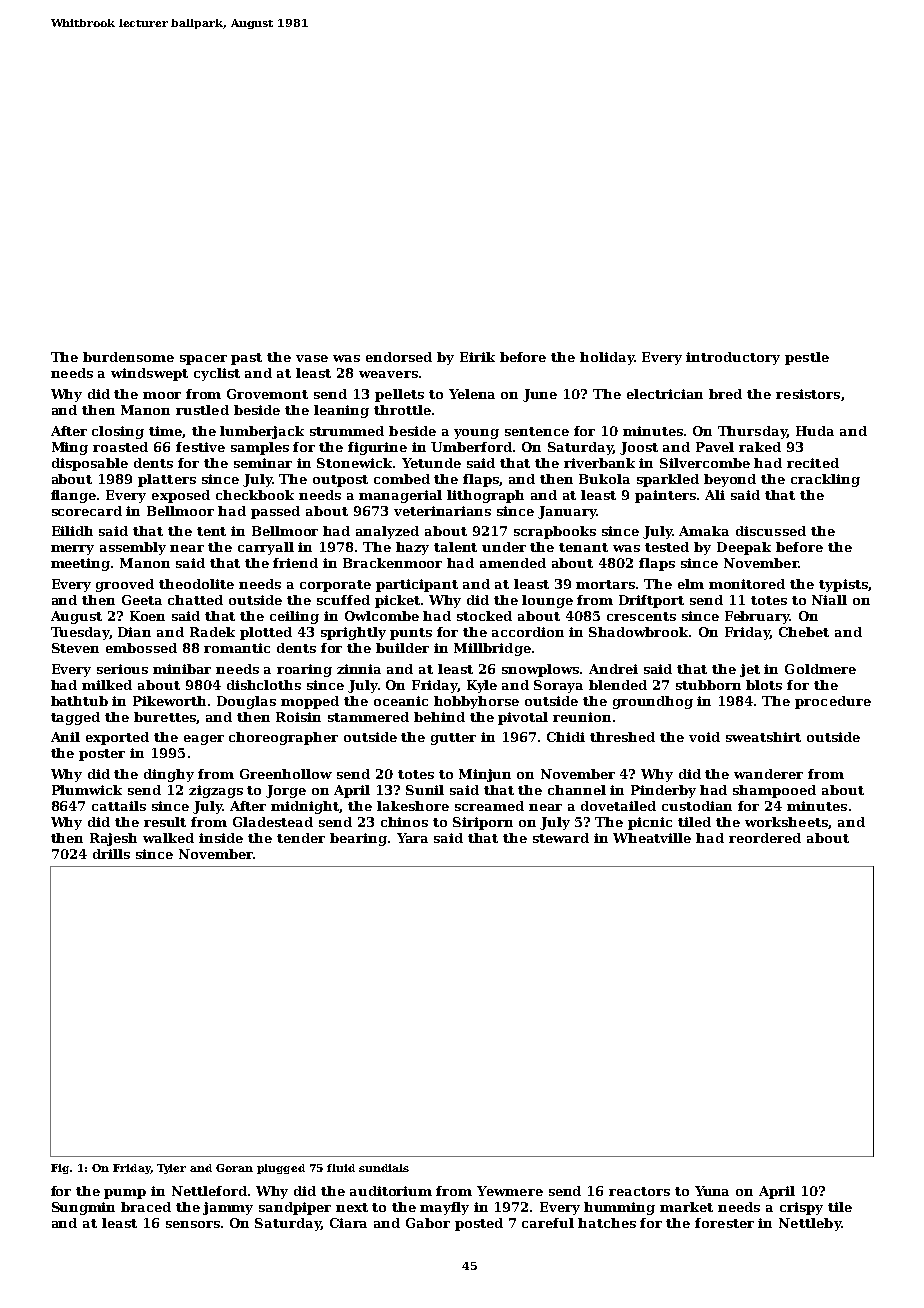 This screenshot has width=924, height=1308. I want to click on vase, so click(312, 358).
